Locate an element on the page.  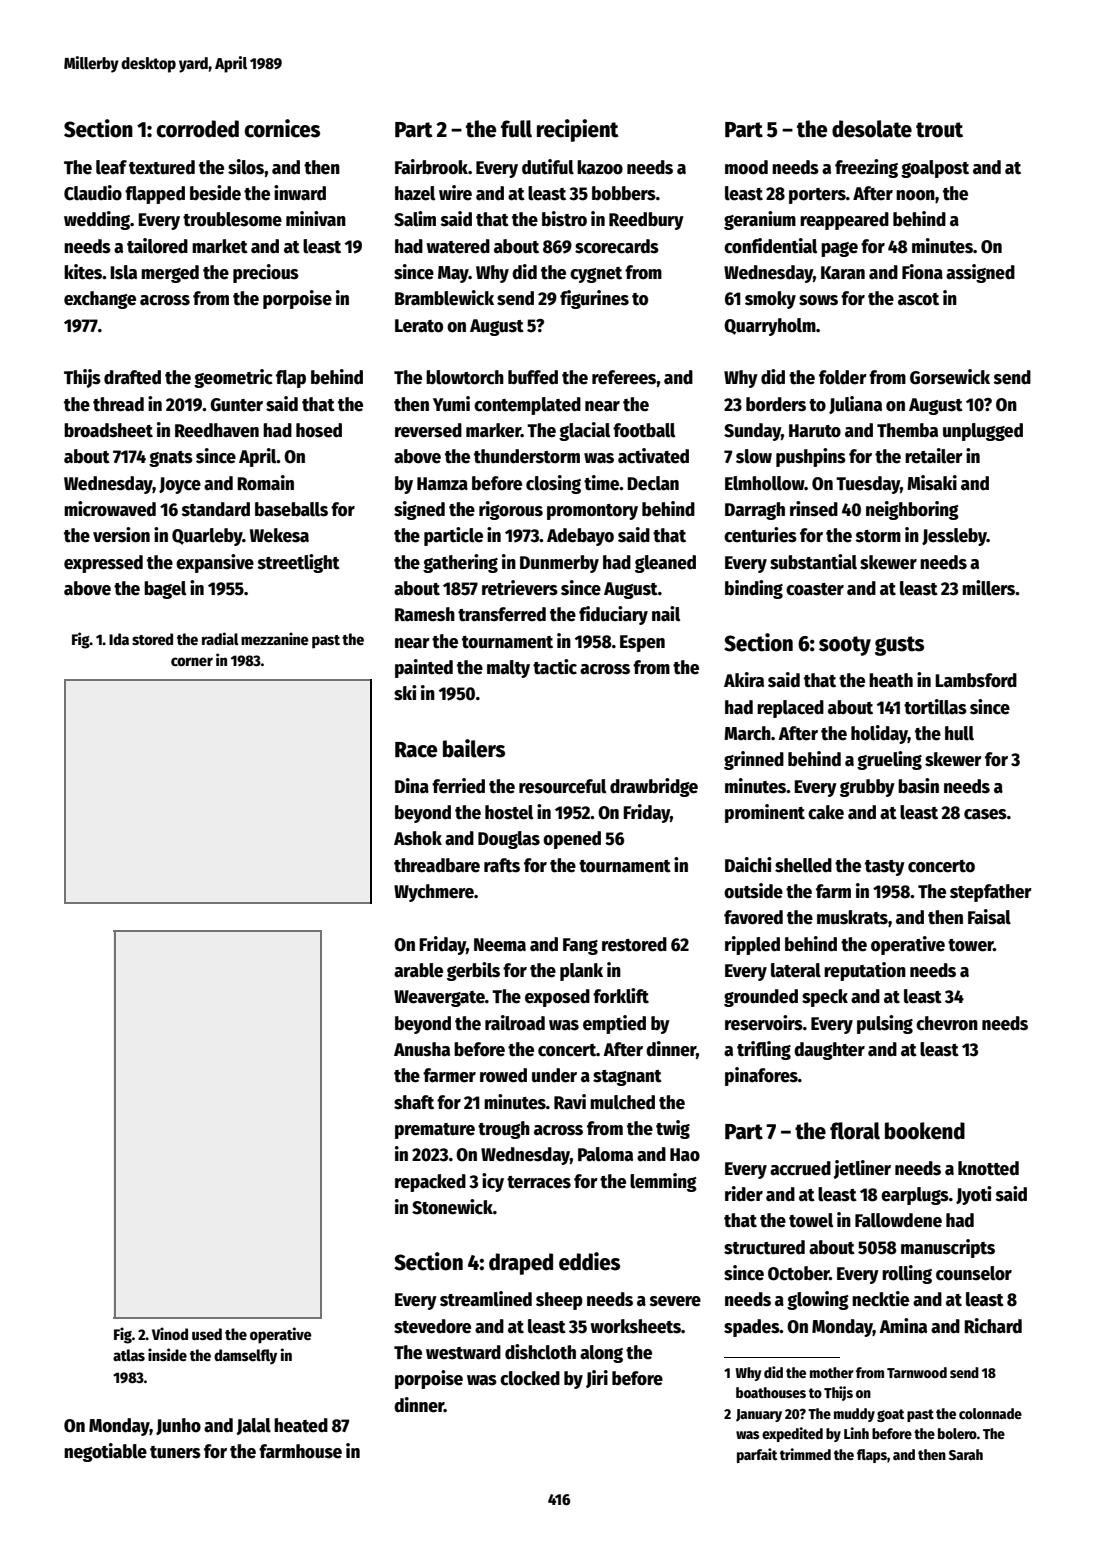
Jiri is located at coordinates (597, 1379).
